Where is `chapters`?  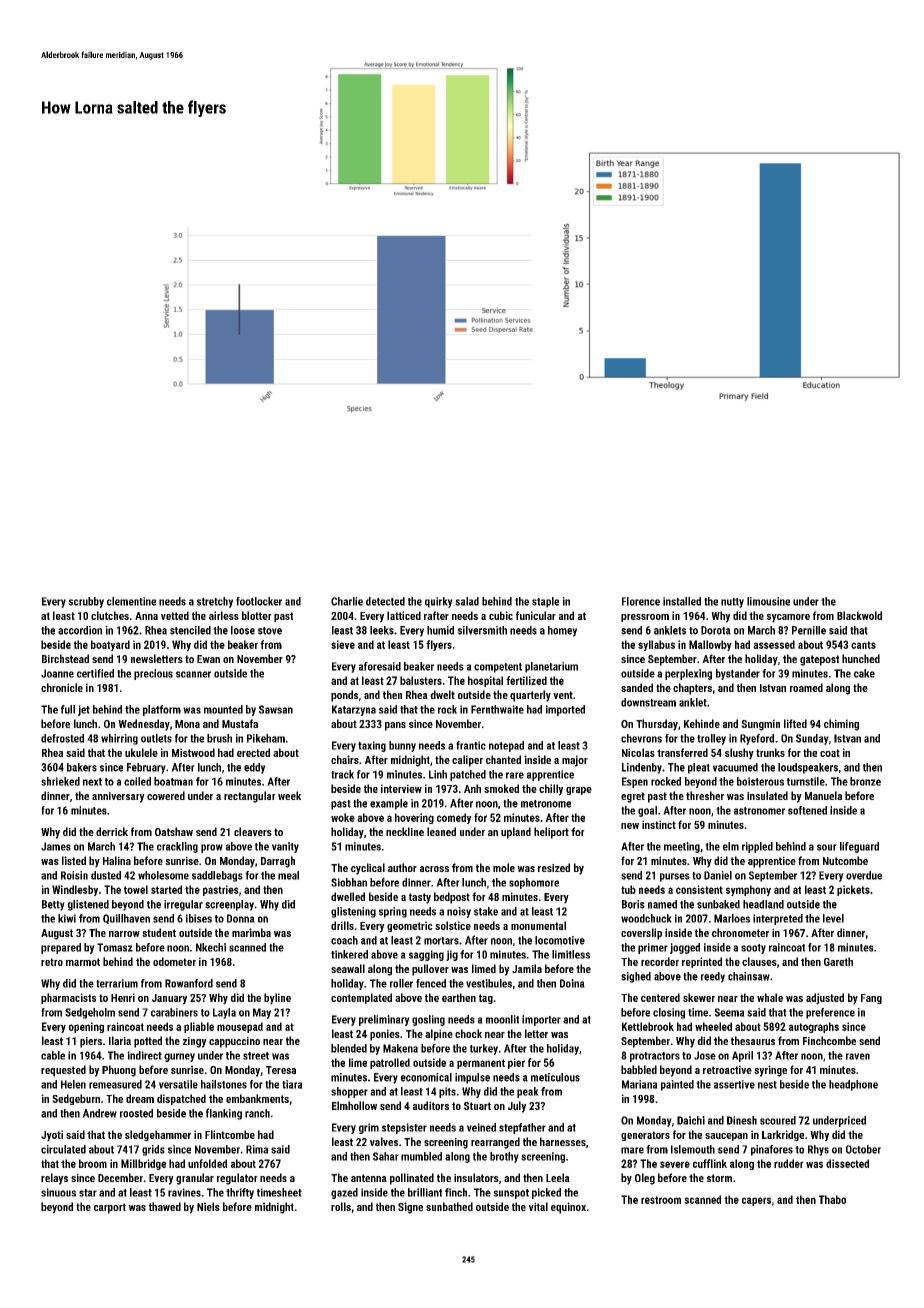
chapters is located at coordinates (692, 689).
